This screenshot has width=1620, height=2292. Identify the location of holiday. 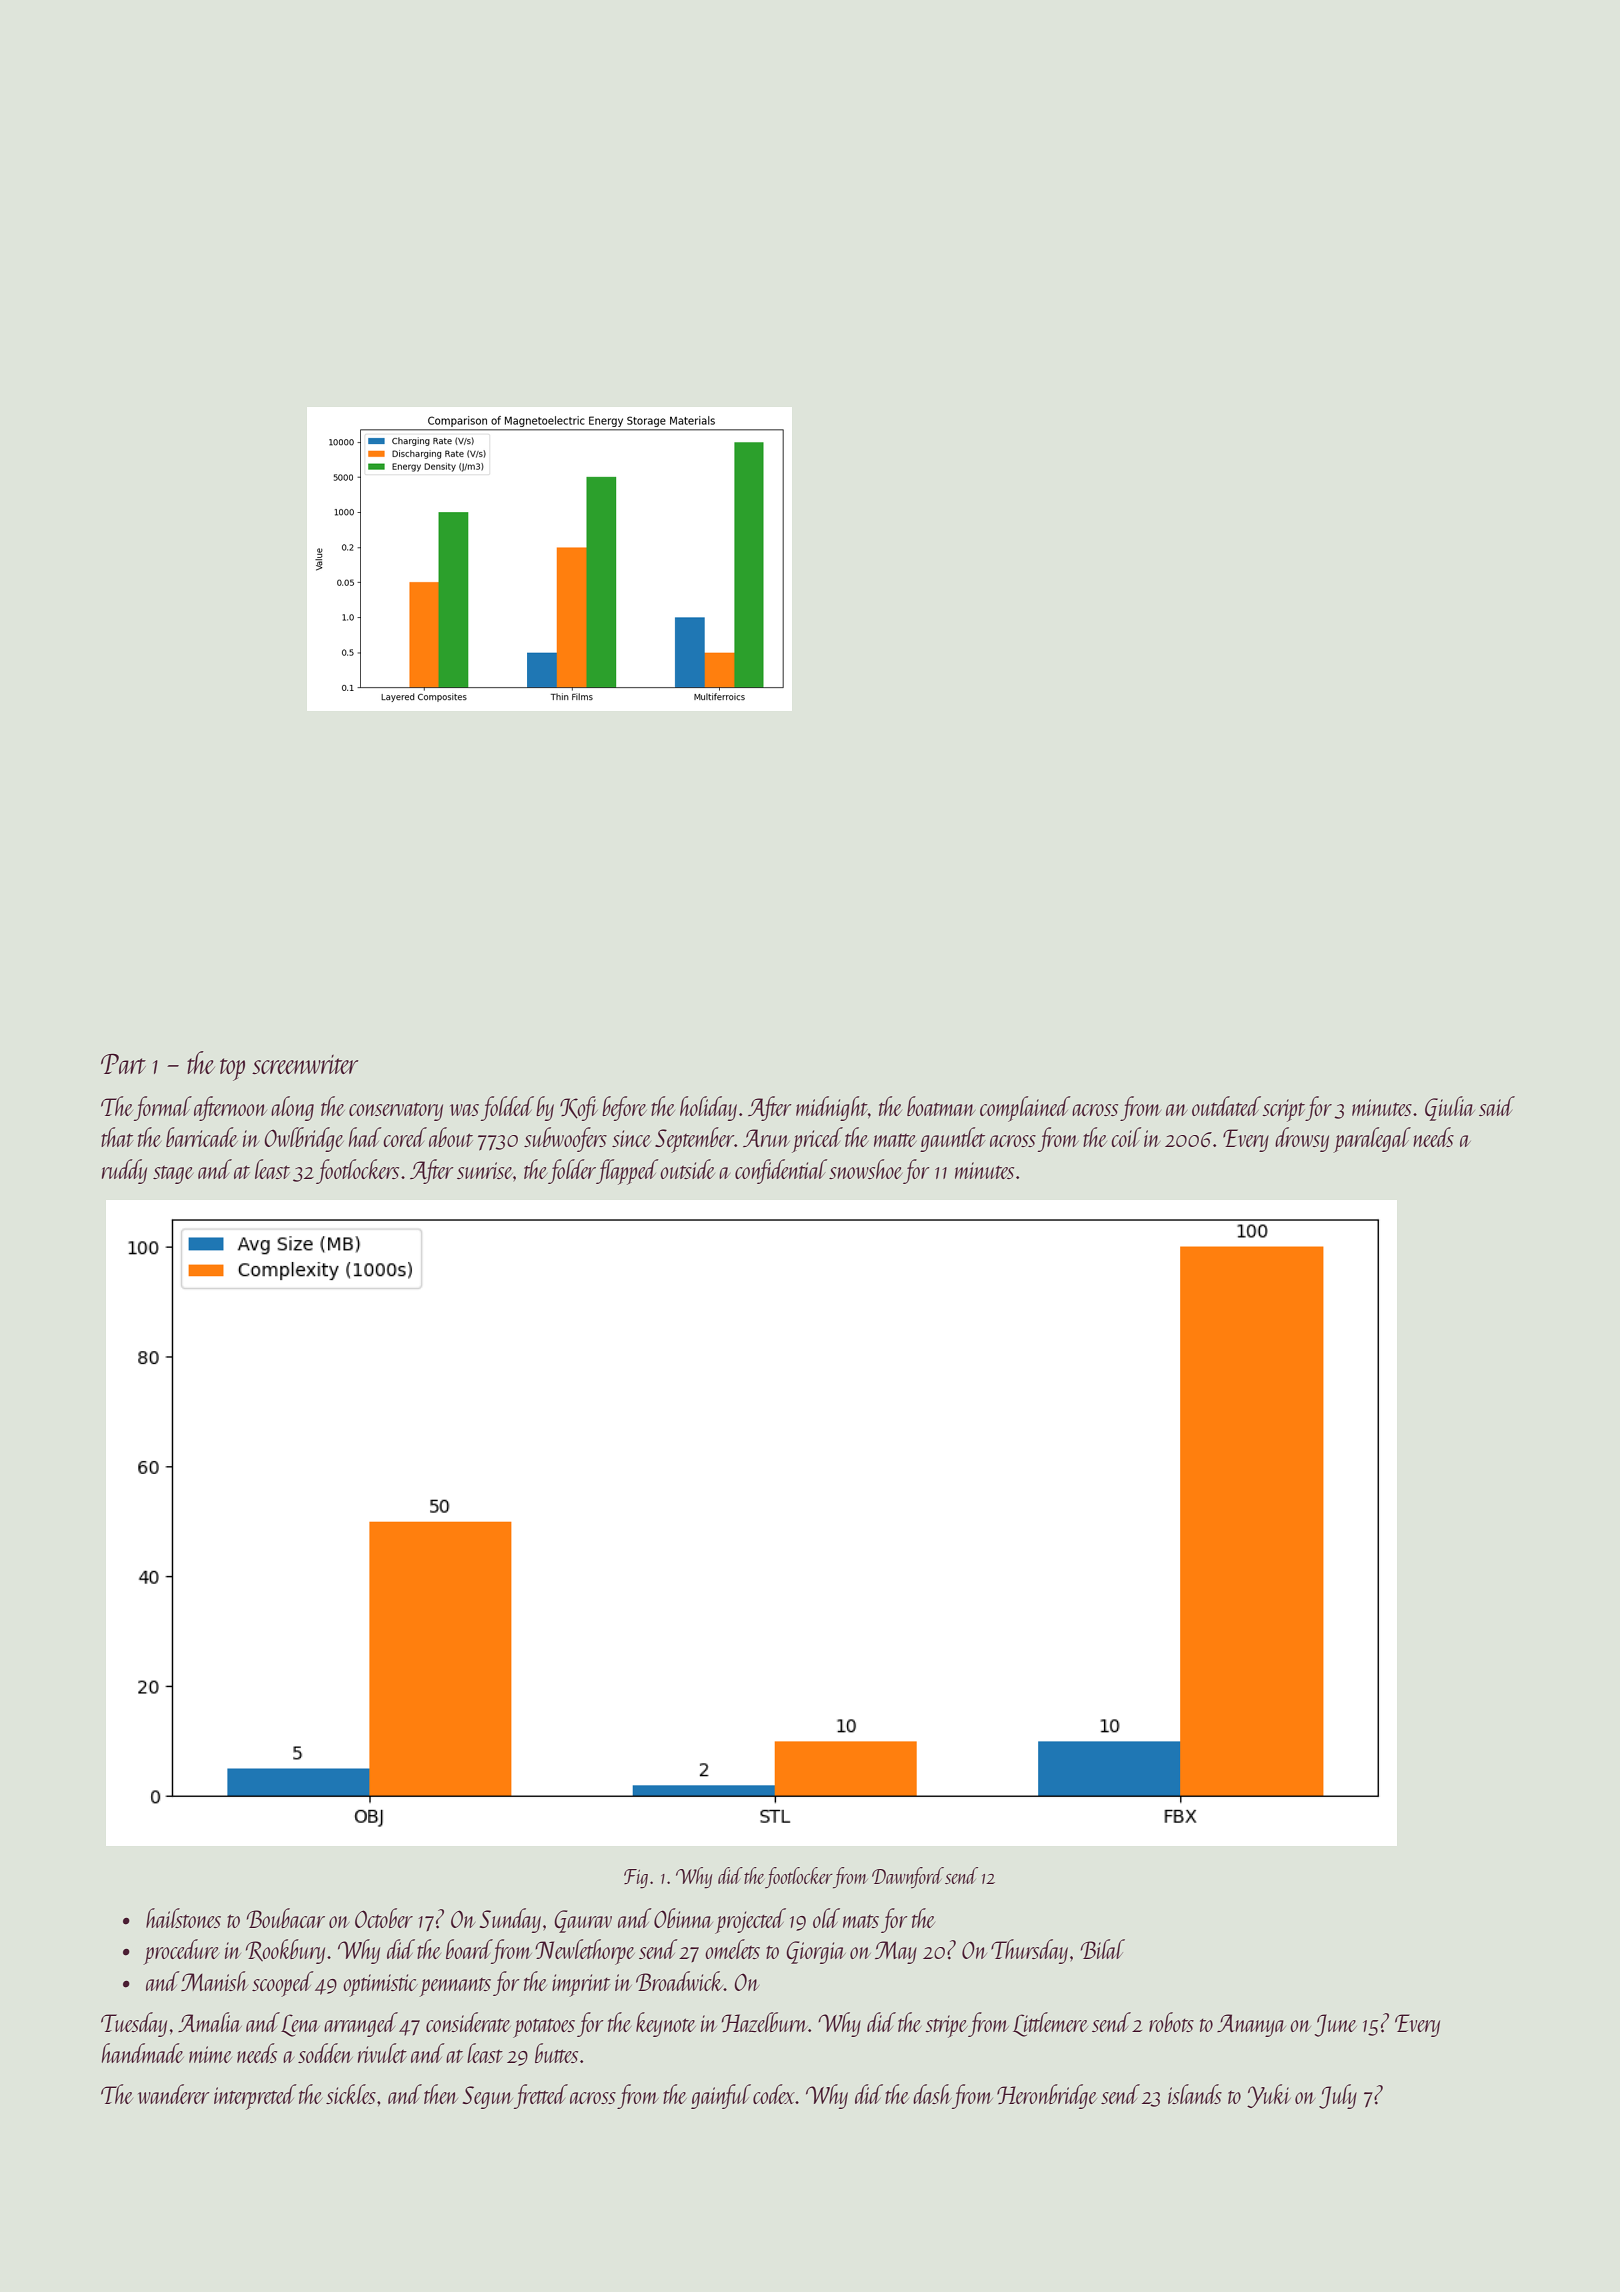
(708, 1108).
